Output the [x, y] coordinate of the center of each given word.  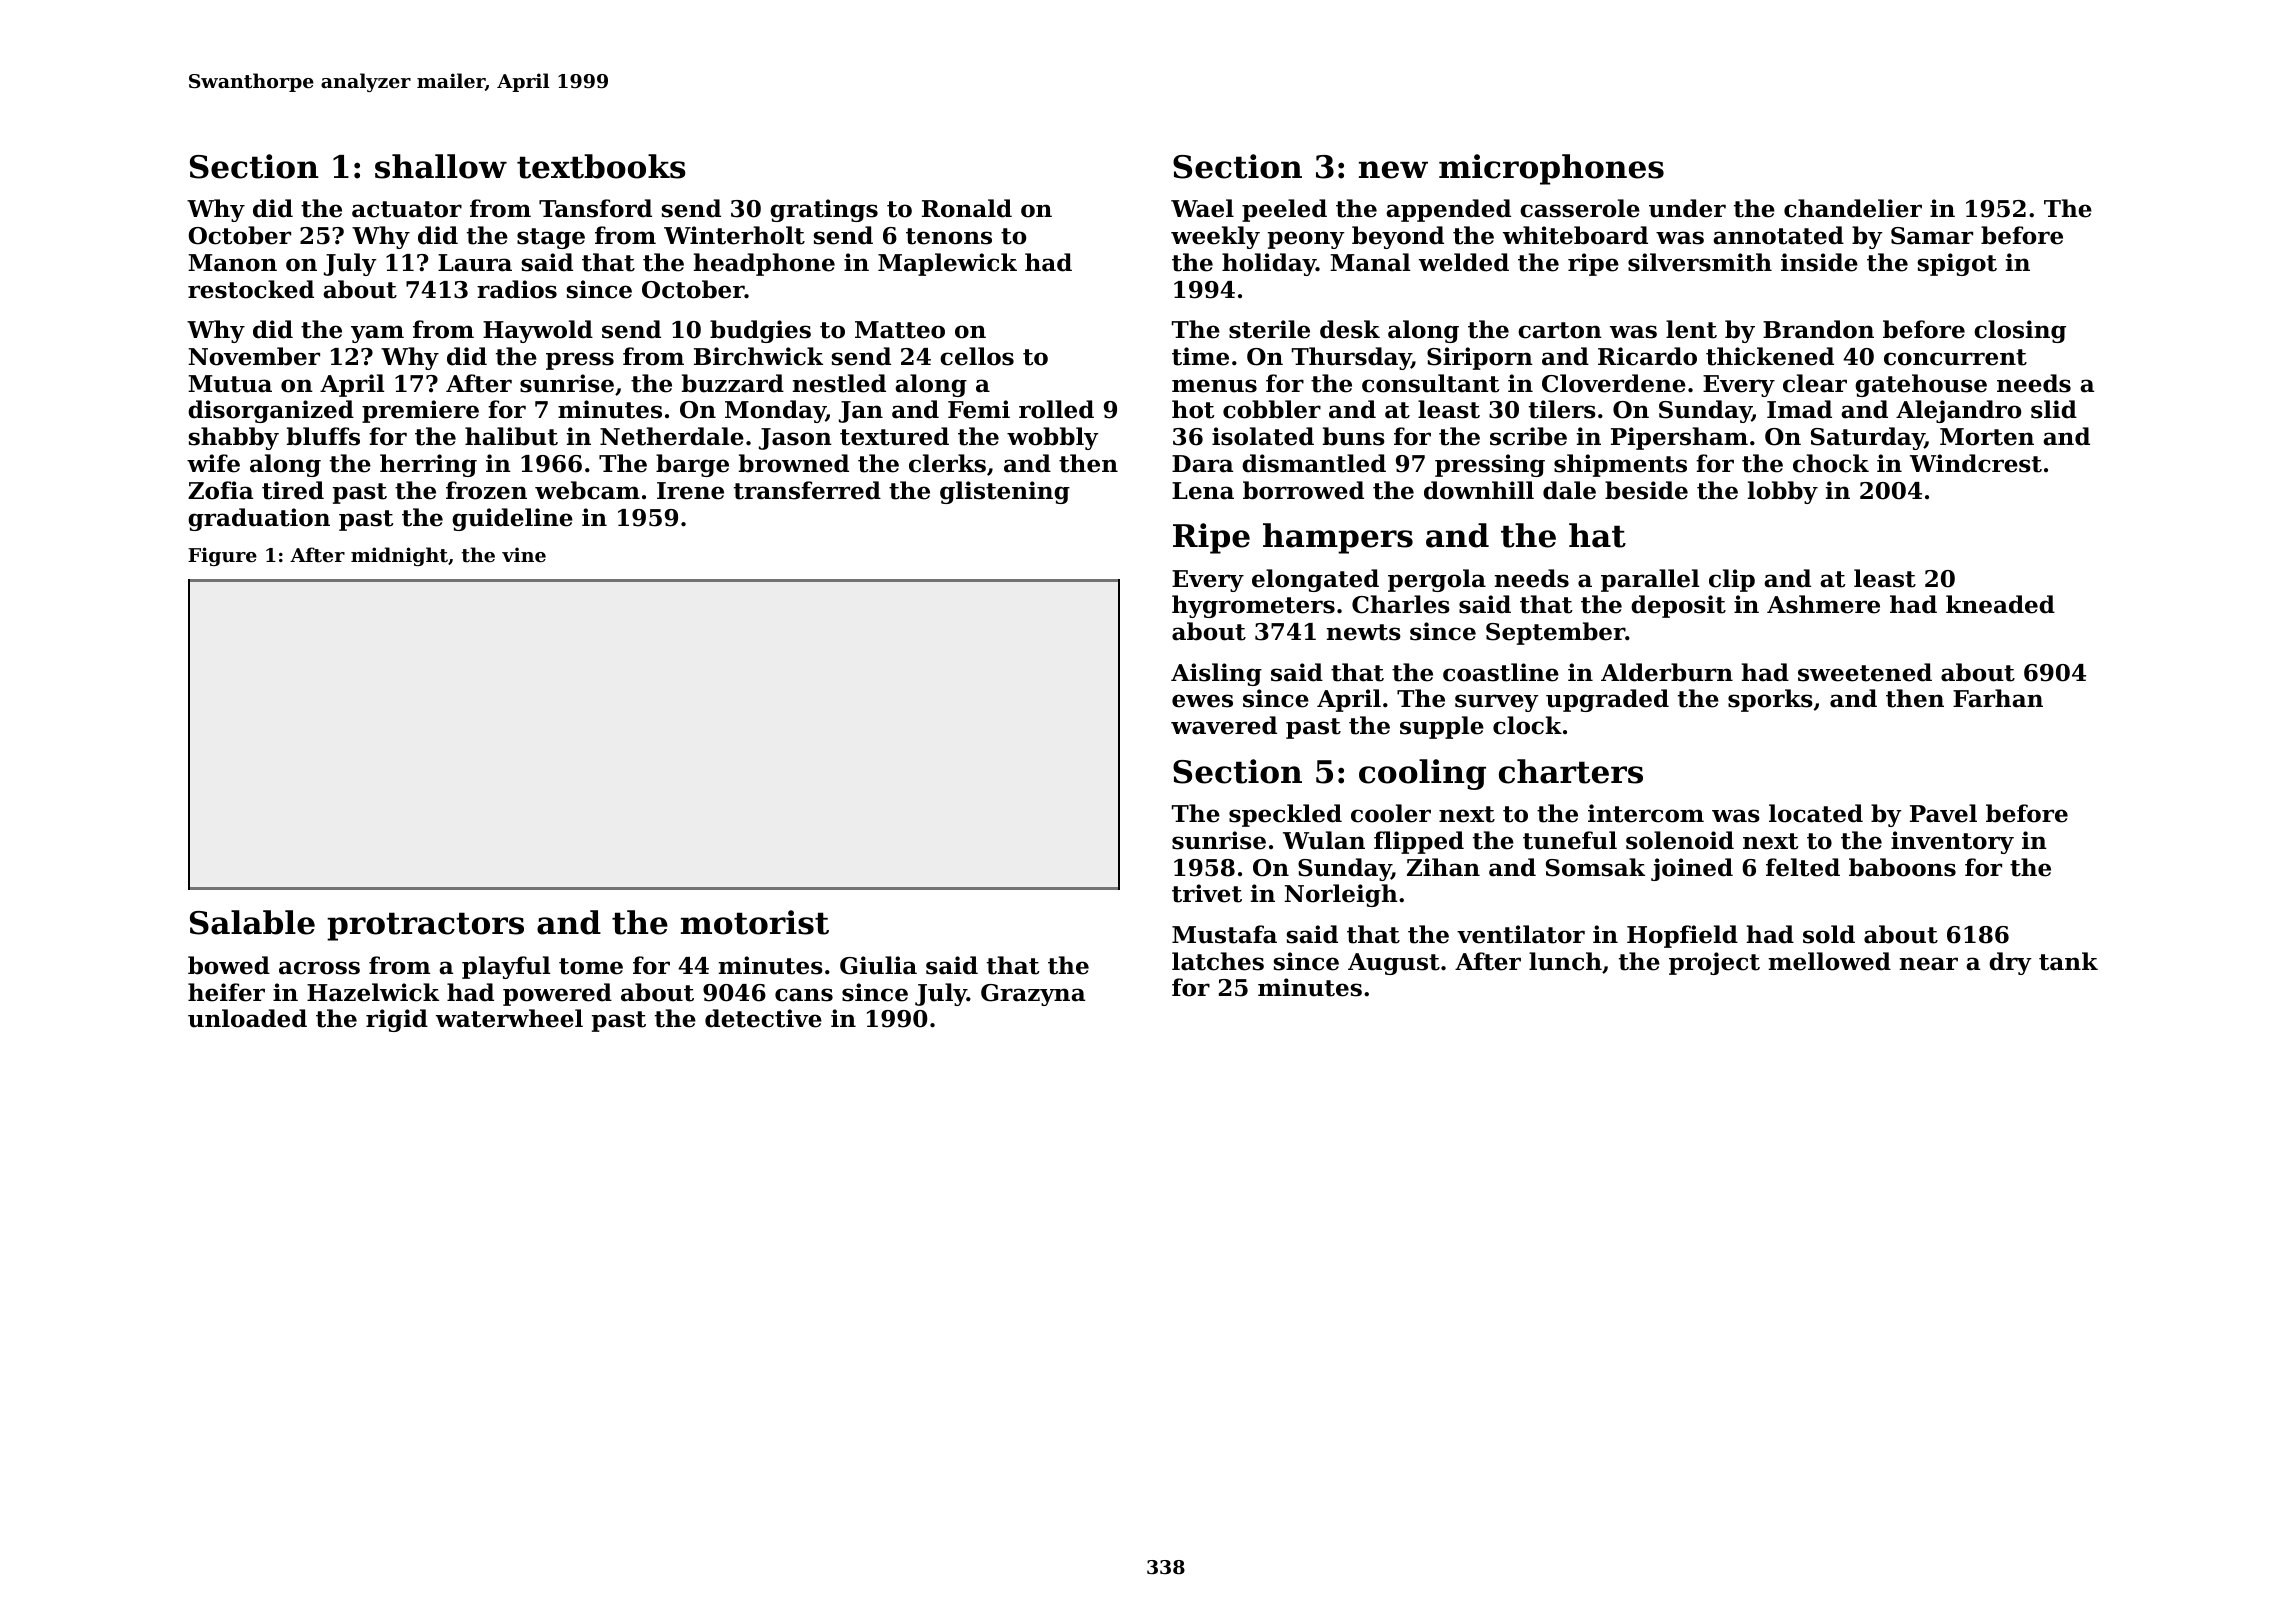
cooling [1422, 774]
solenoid [1680, 840]
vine [524, 554]
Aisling [1216, 674]
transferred [807, 490]
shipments [1620, 465]
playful [506, 967]
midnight [399, 556]
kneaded [2000, 604]
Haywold [538, 331]
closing [2020, 331]
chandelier [1853, 208]
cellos [977, 356]
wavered [1224, 725]
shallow [441, 166]
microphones [1551, 169]
